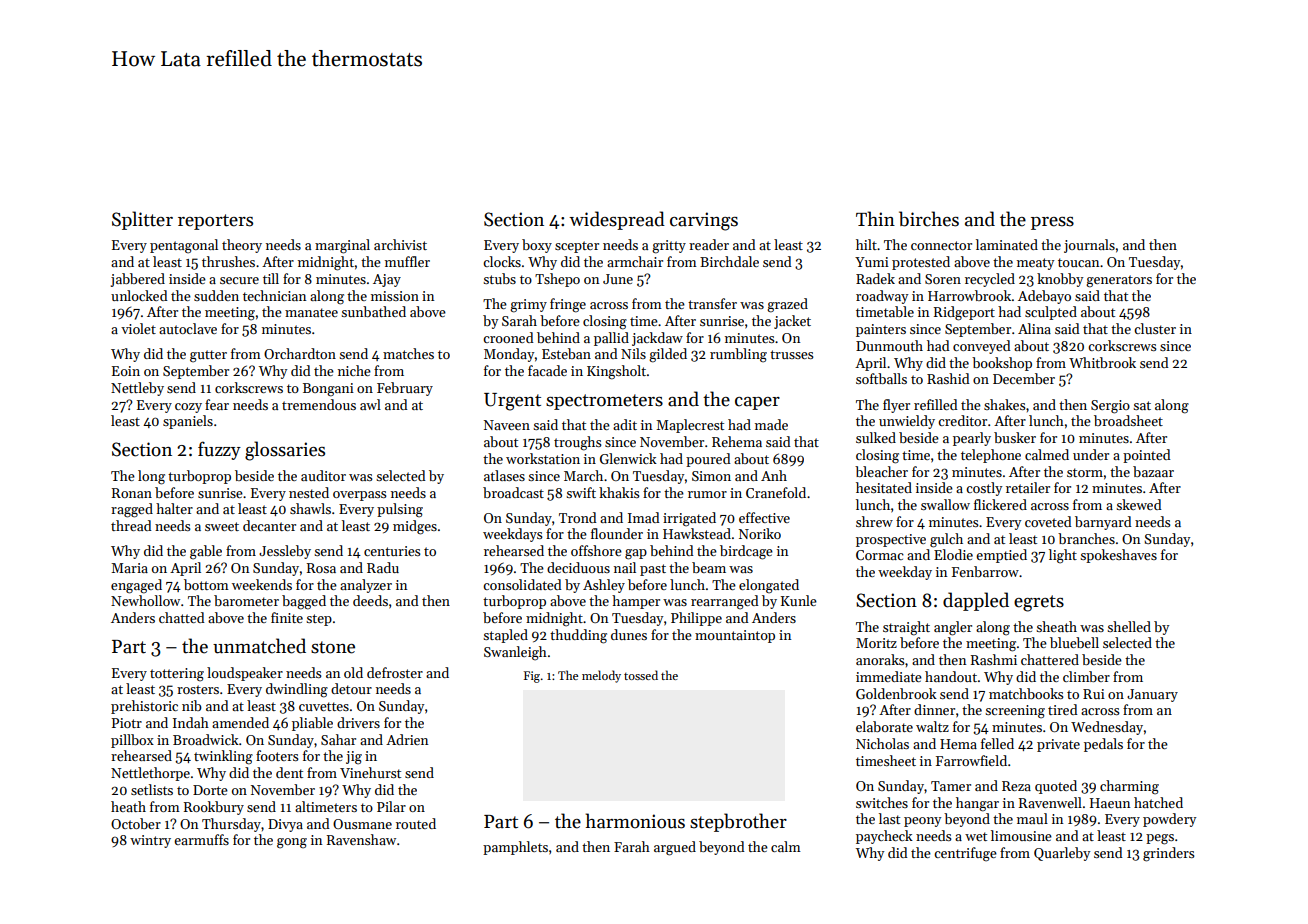 The image size is (1308, 924). I want to click on elaborate, so click(884, 726).
